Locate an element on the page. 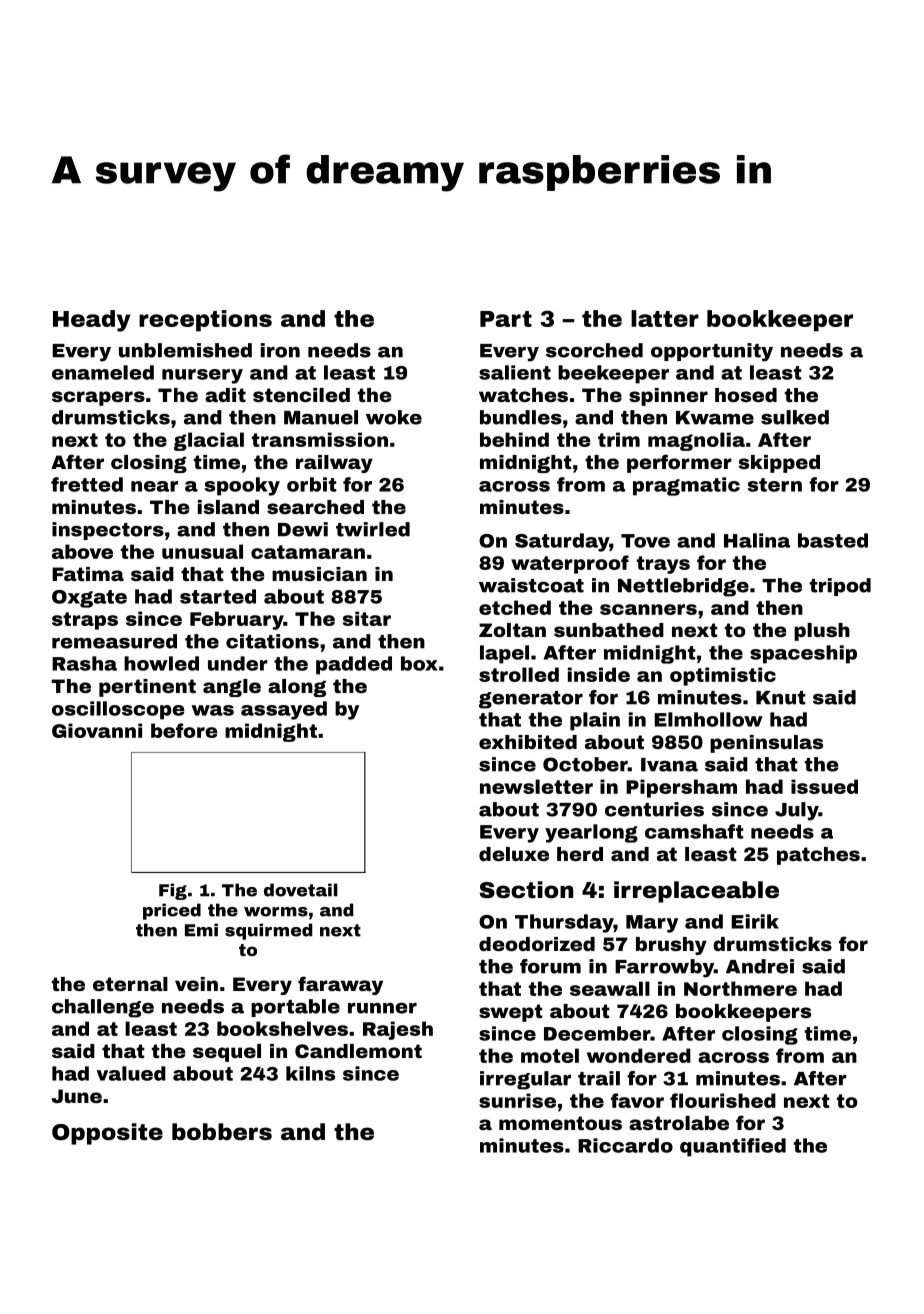 The height and width of the image is (1314, 924). sulked is located at coordinates (795, 417).
